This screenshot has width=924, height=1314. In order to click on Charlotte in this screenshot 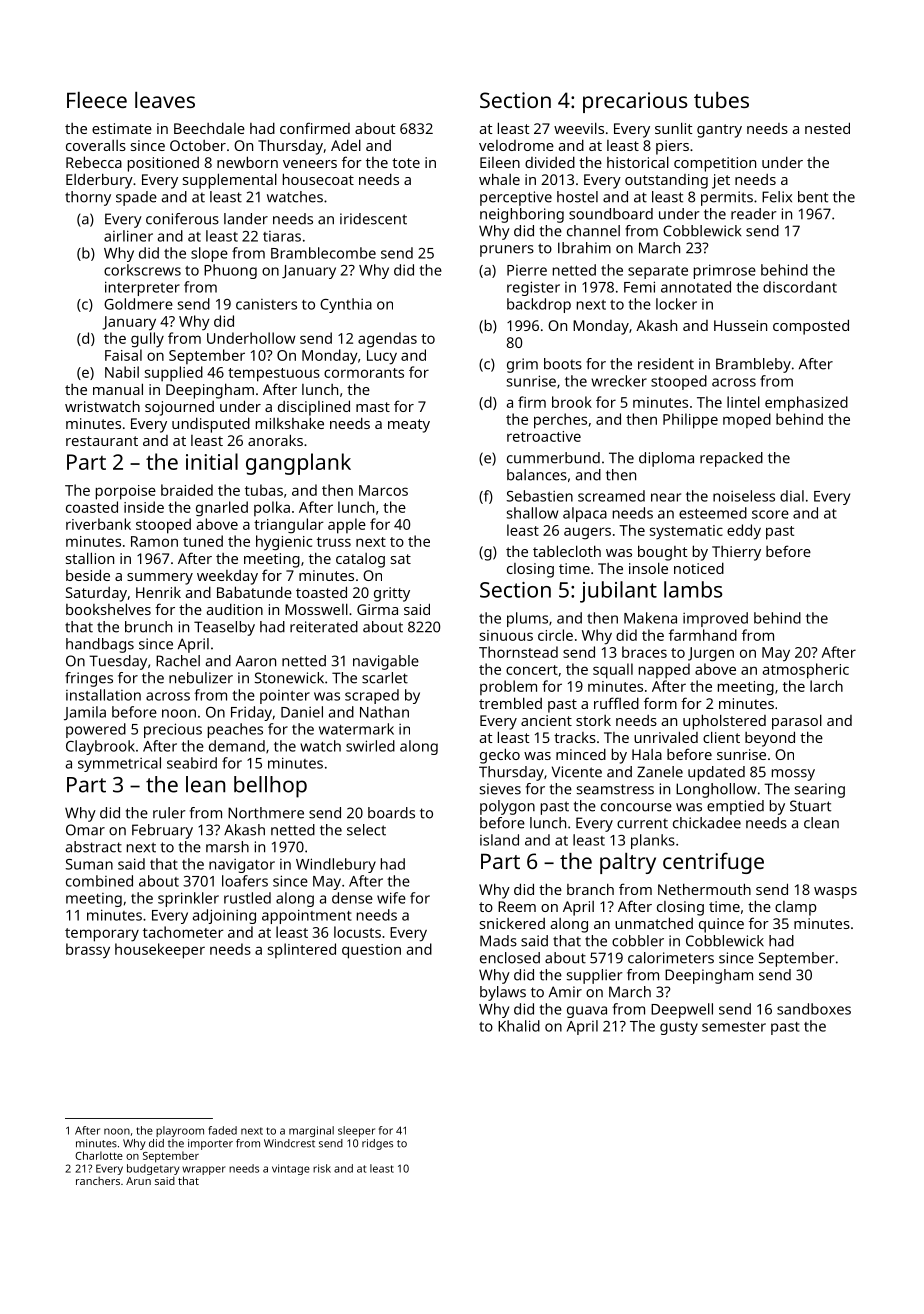, I will do `click(99, 1155)`.
